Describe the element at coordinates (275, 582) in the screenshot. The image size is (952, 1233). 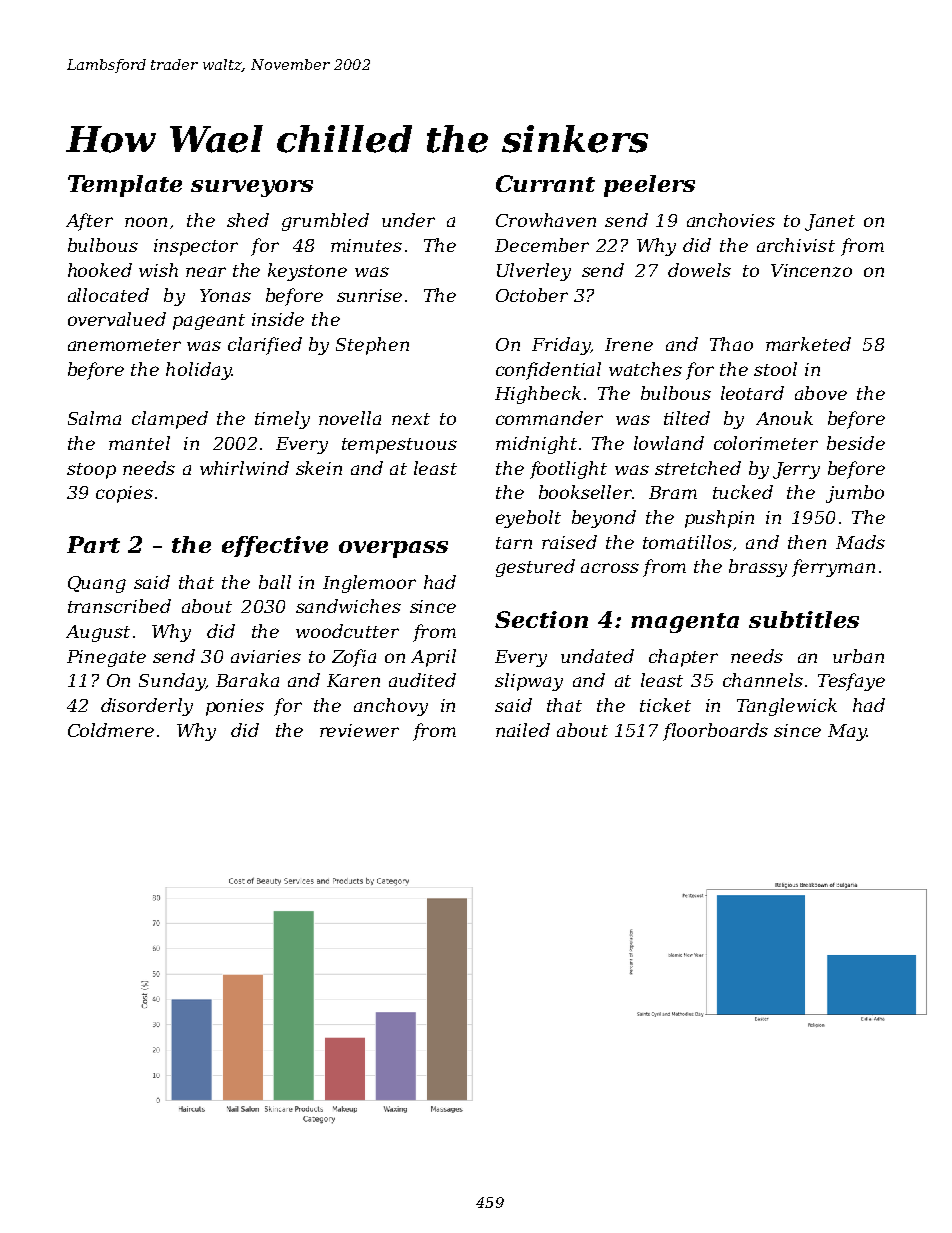
I see `ball` at that location.
